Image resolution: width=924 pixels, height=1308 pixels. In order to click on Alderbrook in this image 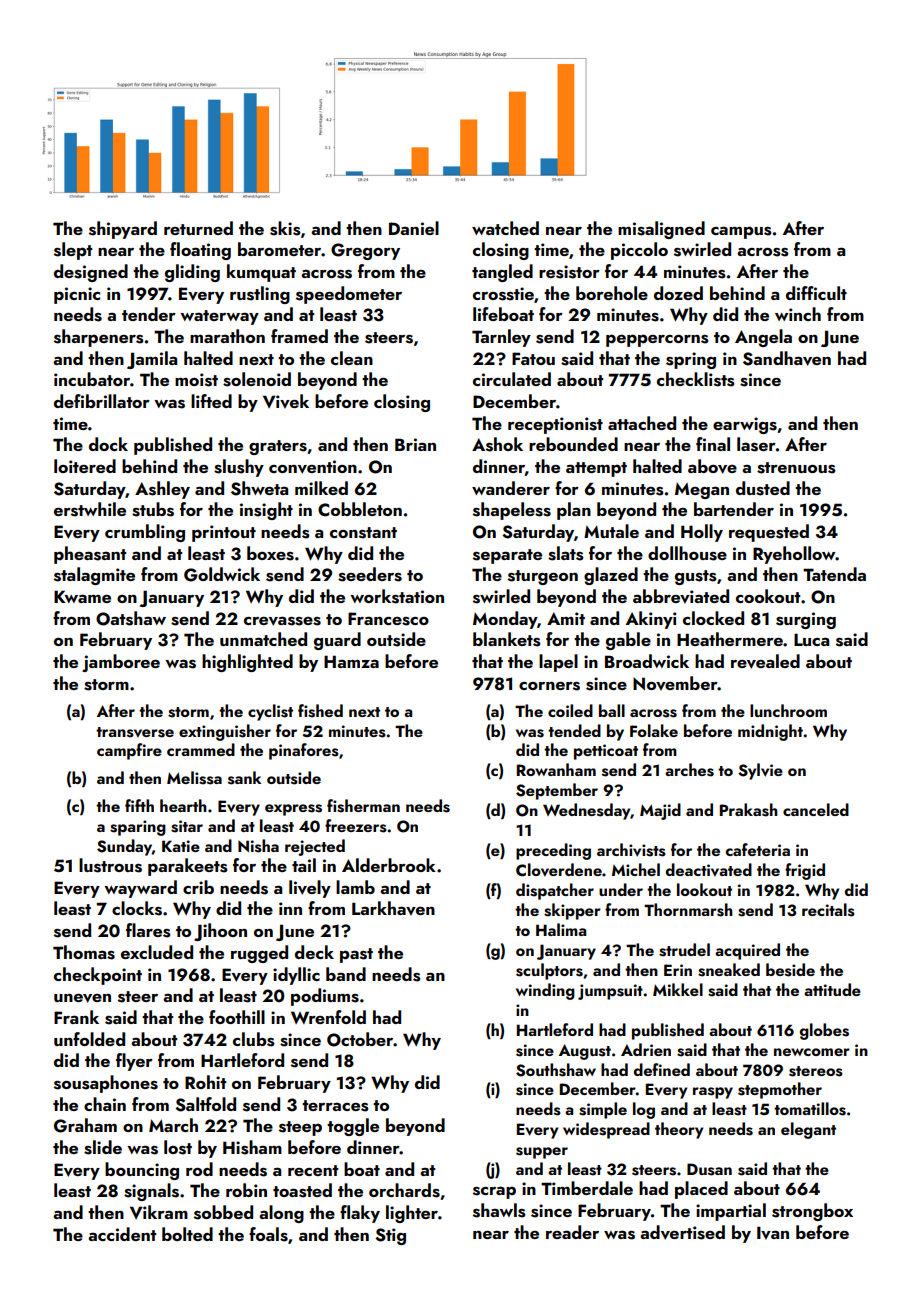, I will do `click(389, 865)`.
